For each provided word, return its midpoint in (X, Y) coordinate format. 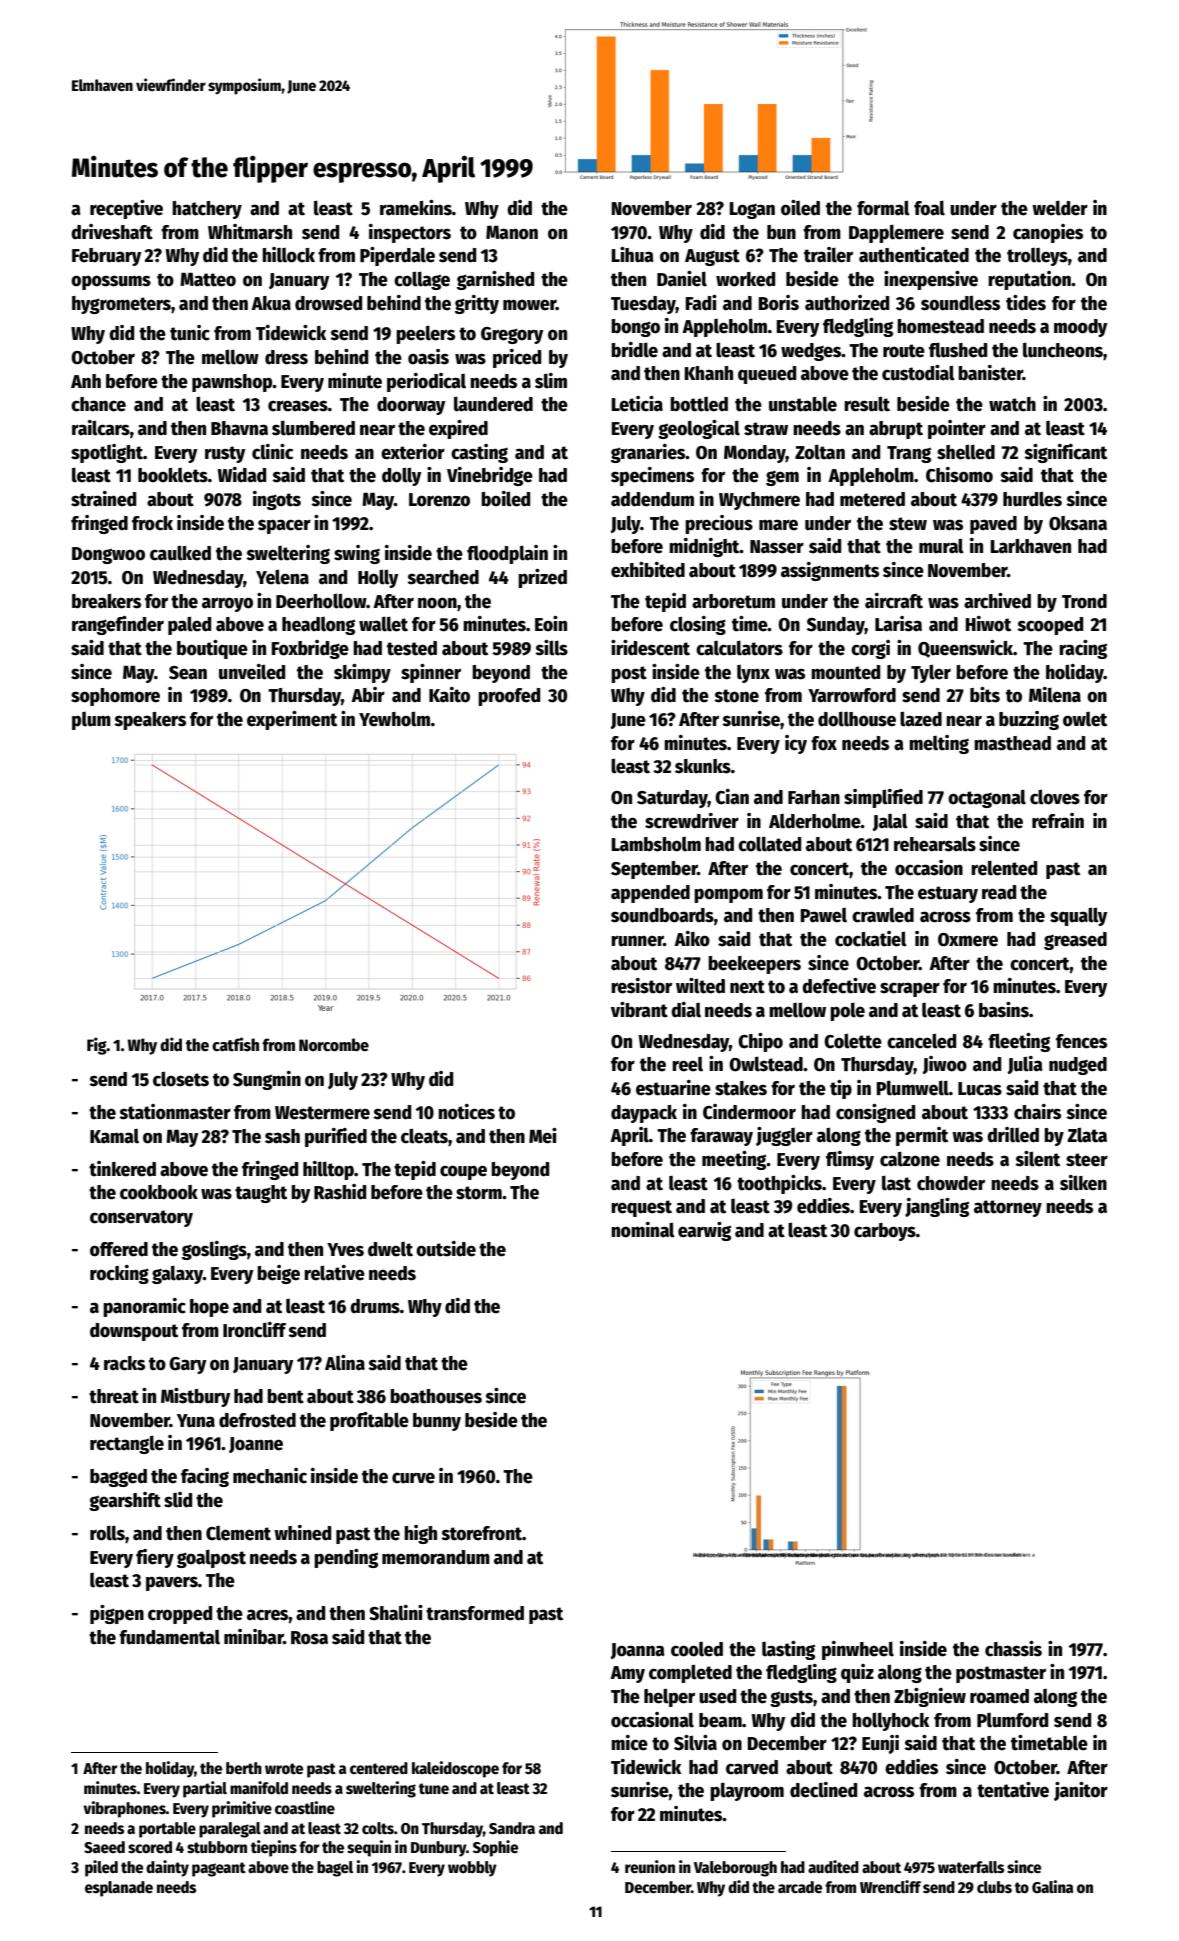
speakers (150, 721)
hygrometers (121, 305)
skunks (703, 766)
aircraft (894, 601)
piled (101, 1868)
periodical (426, 382)
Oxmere (968, 940)
